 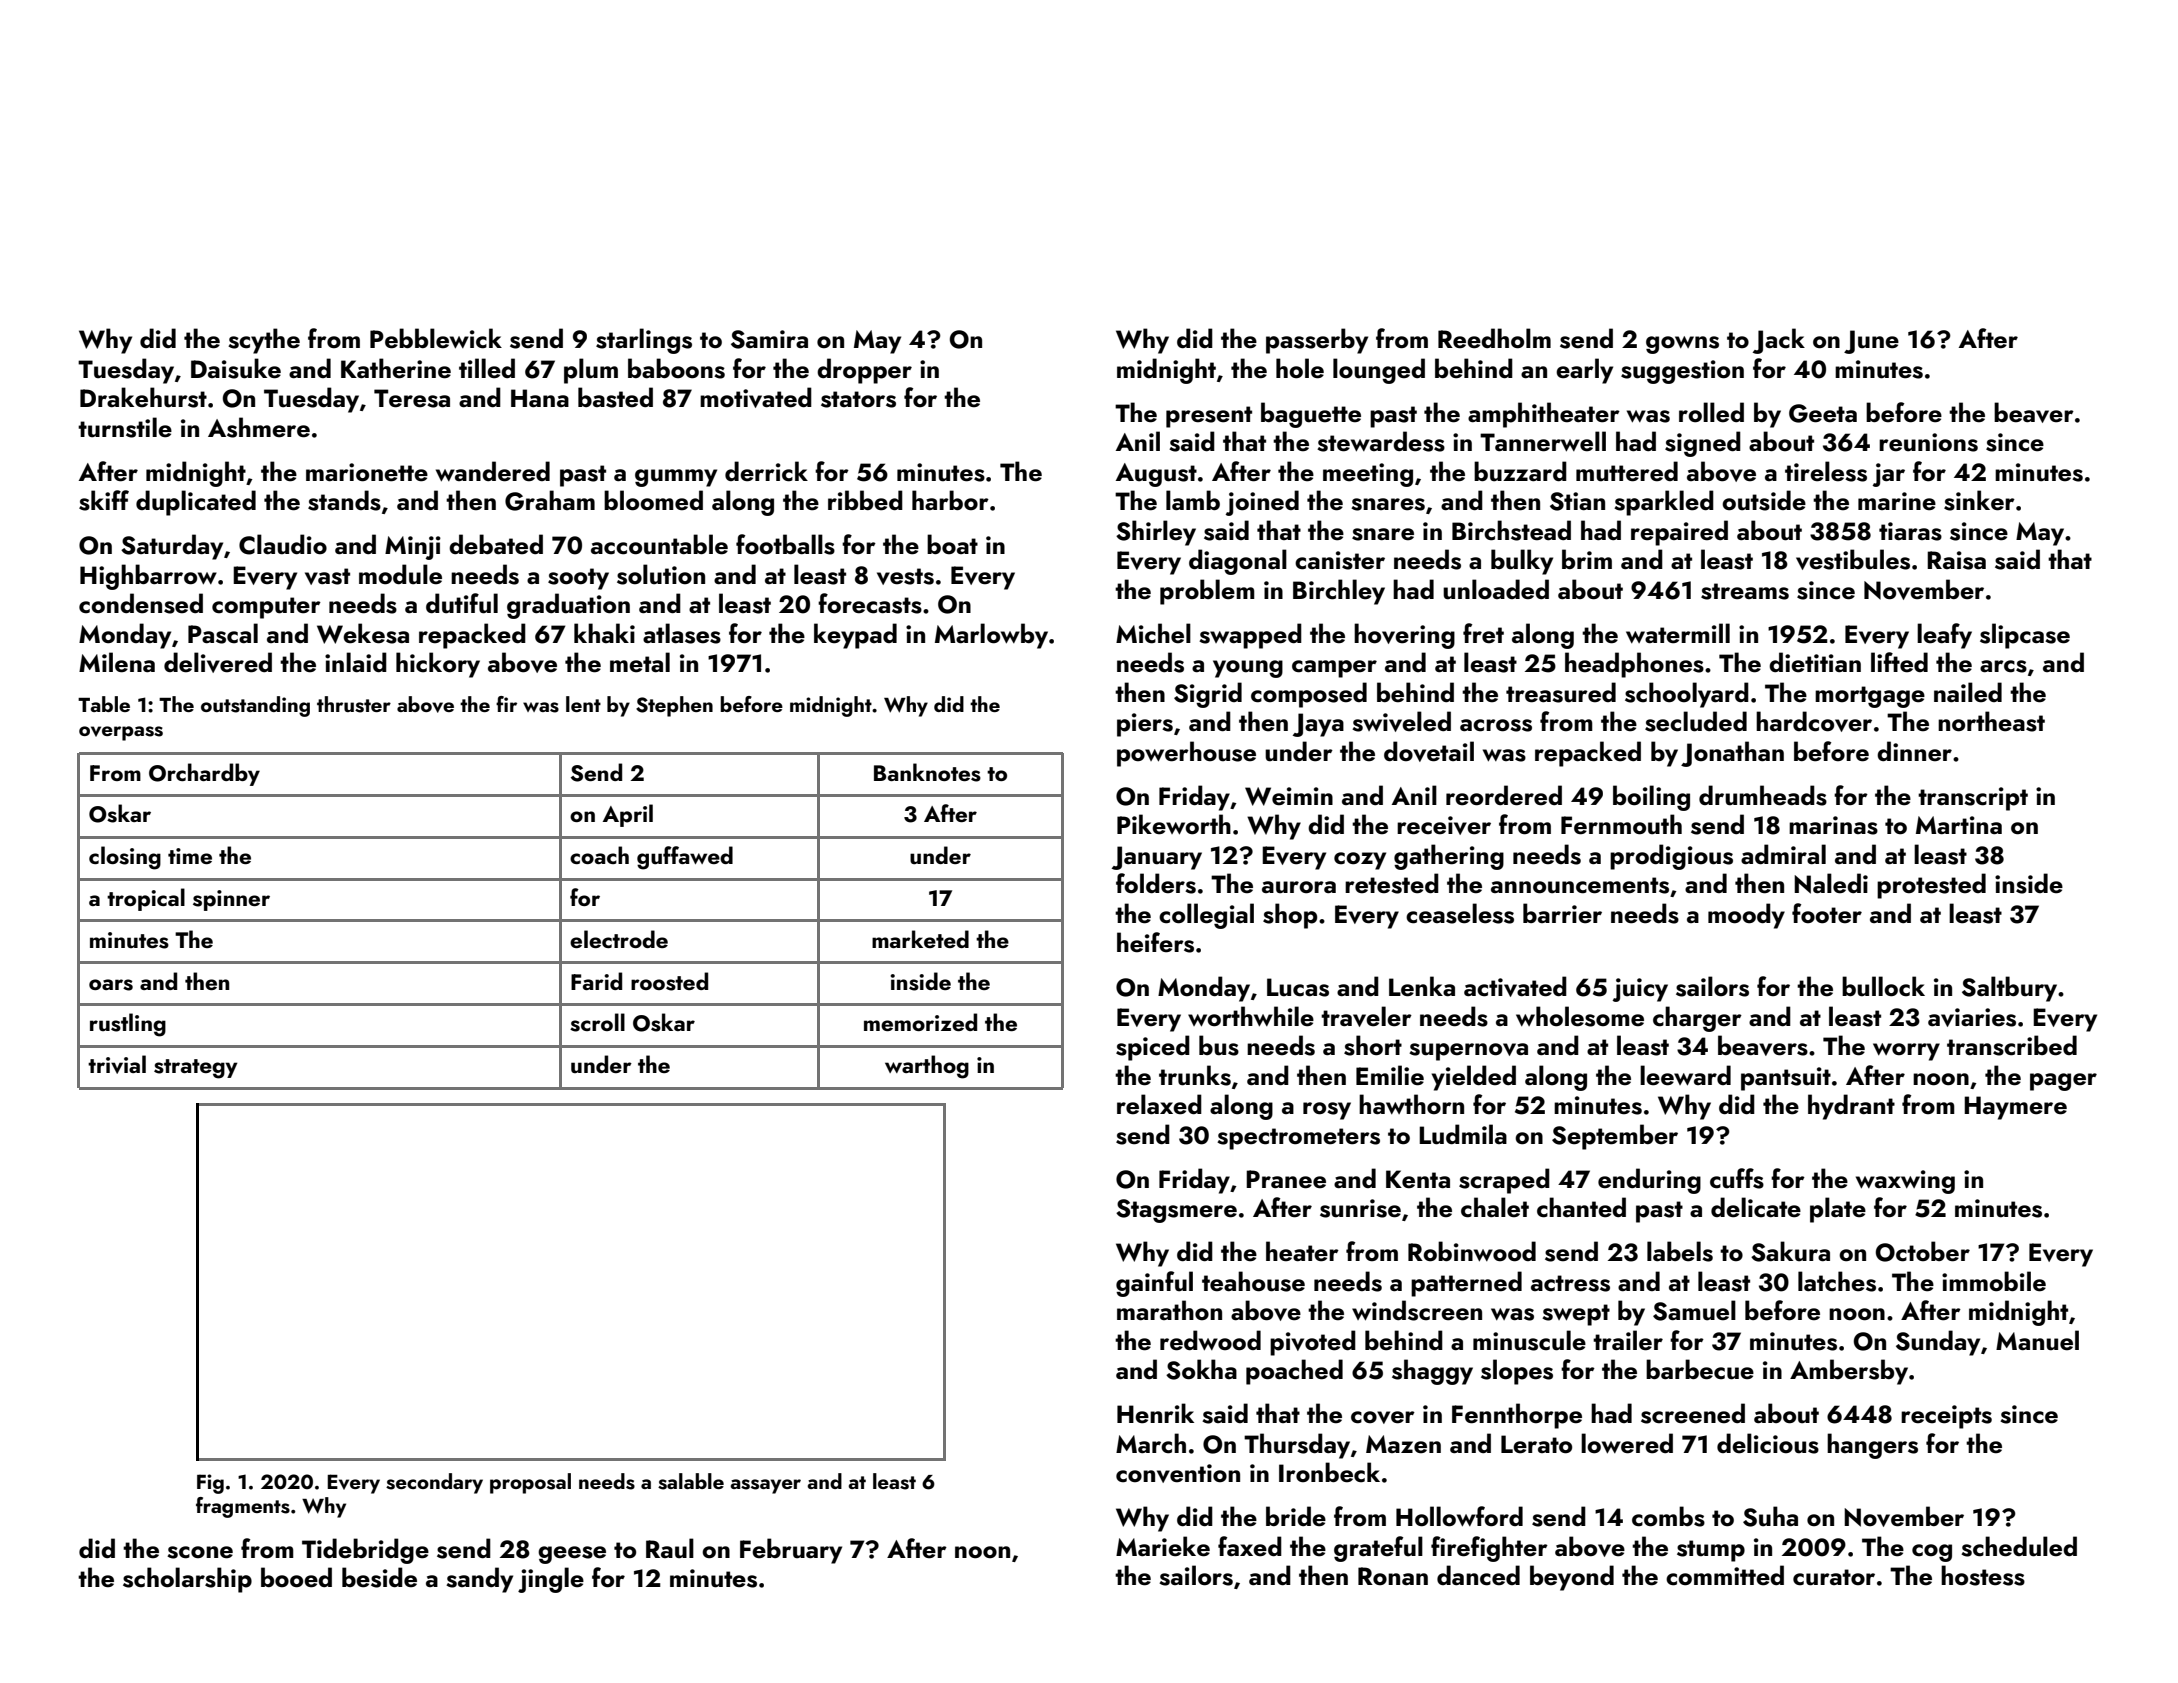 What do you see at coordinates (1339, 592) in the screenshot?
I see `Birchley` at bounding box center [1339, 592].
